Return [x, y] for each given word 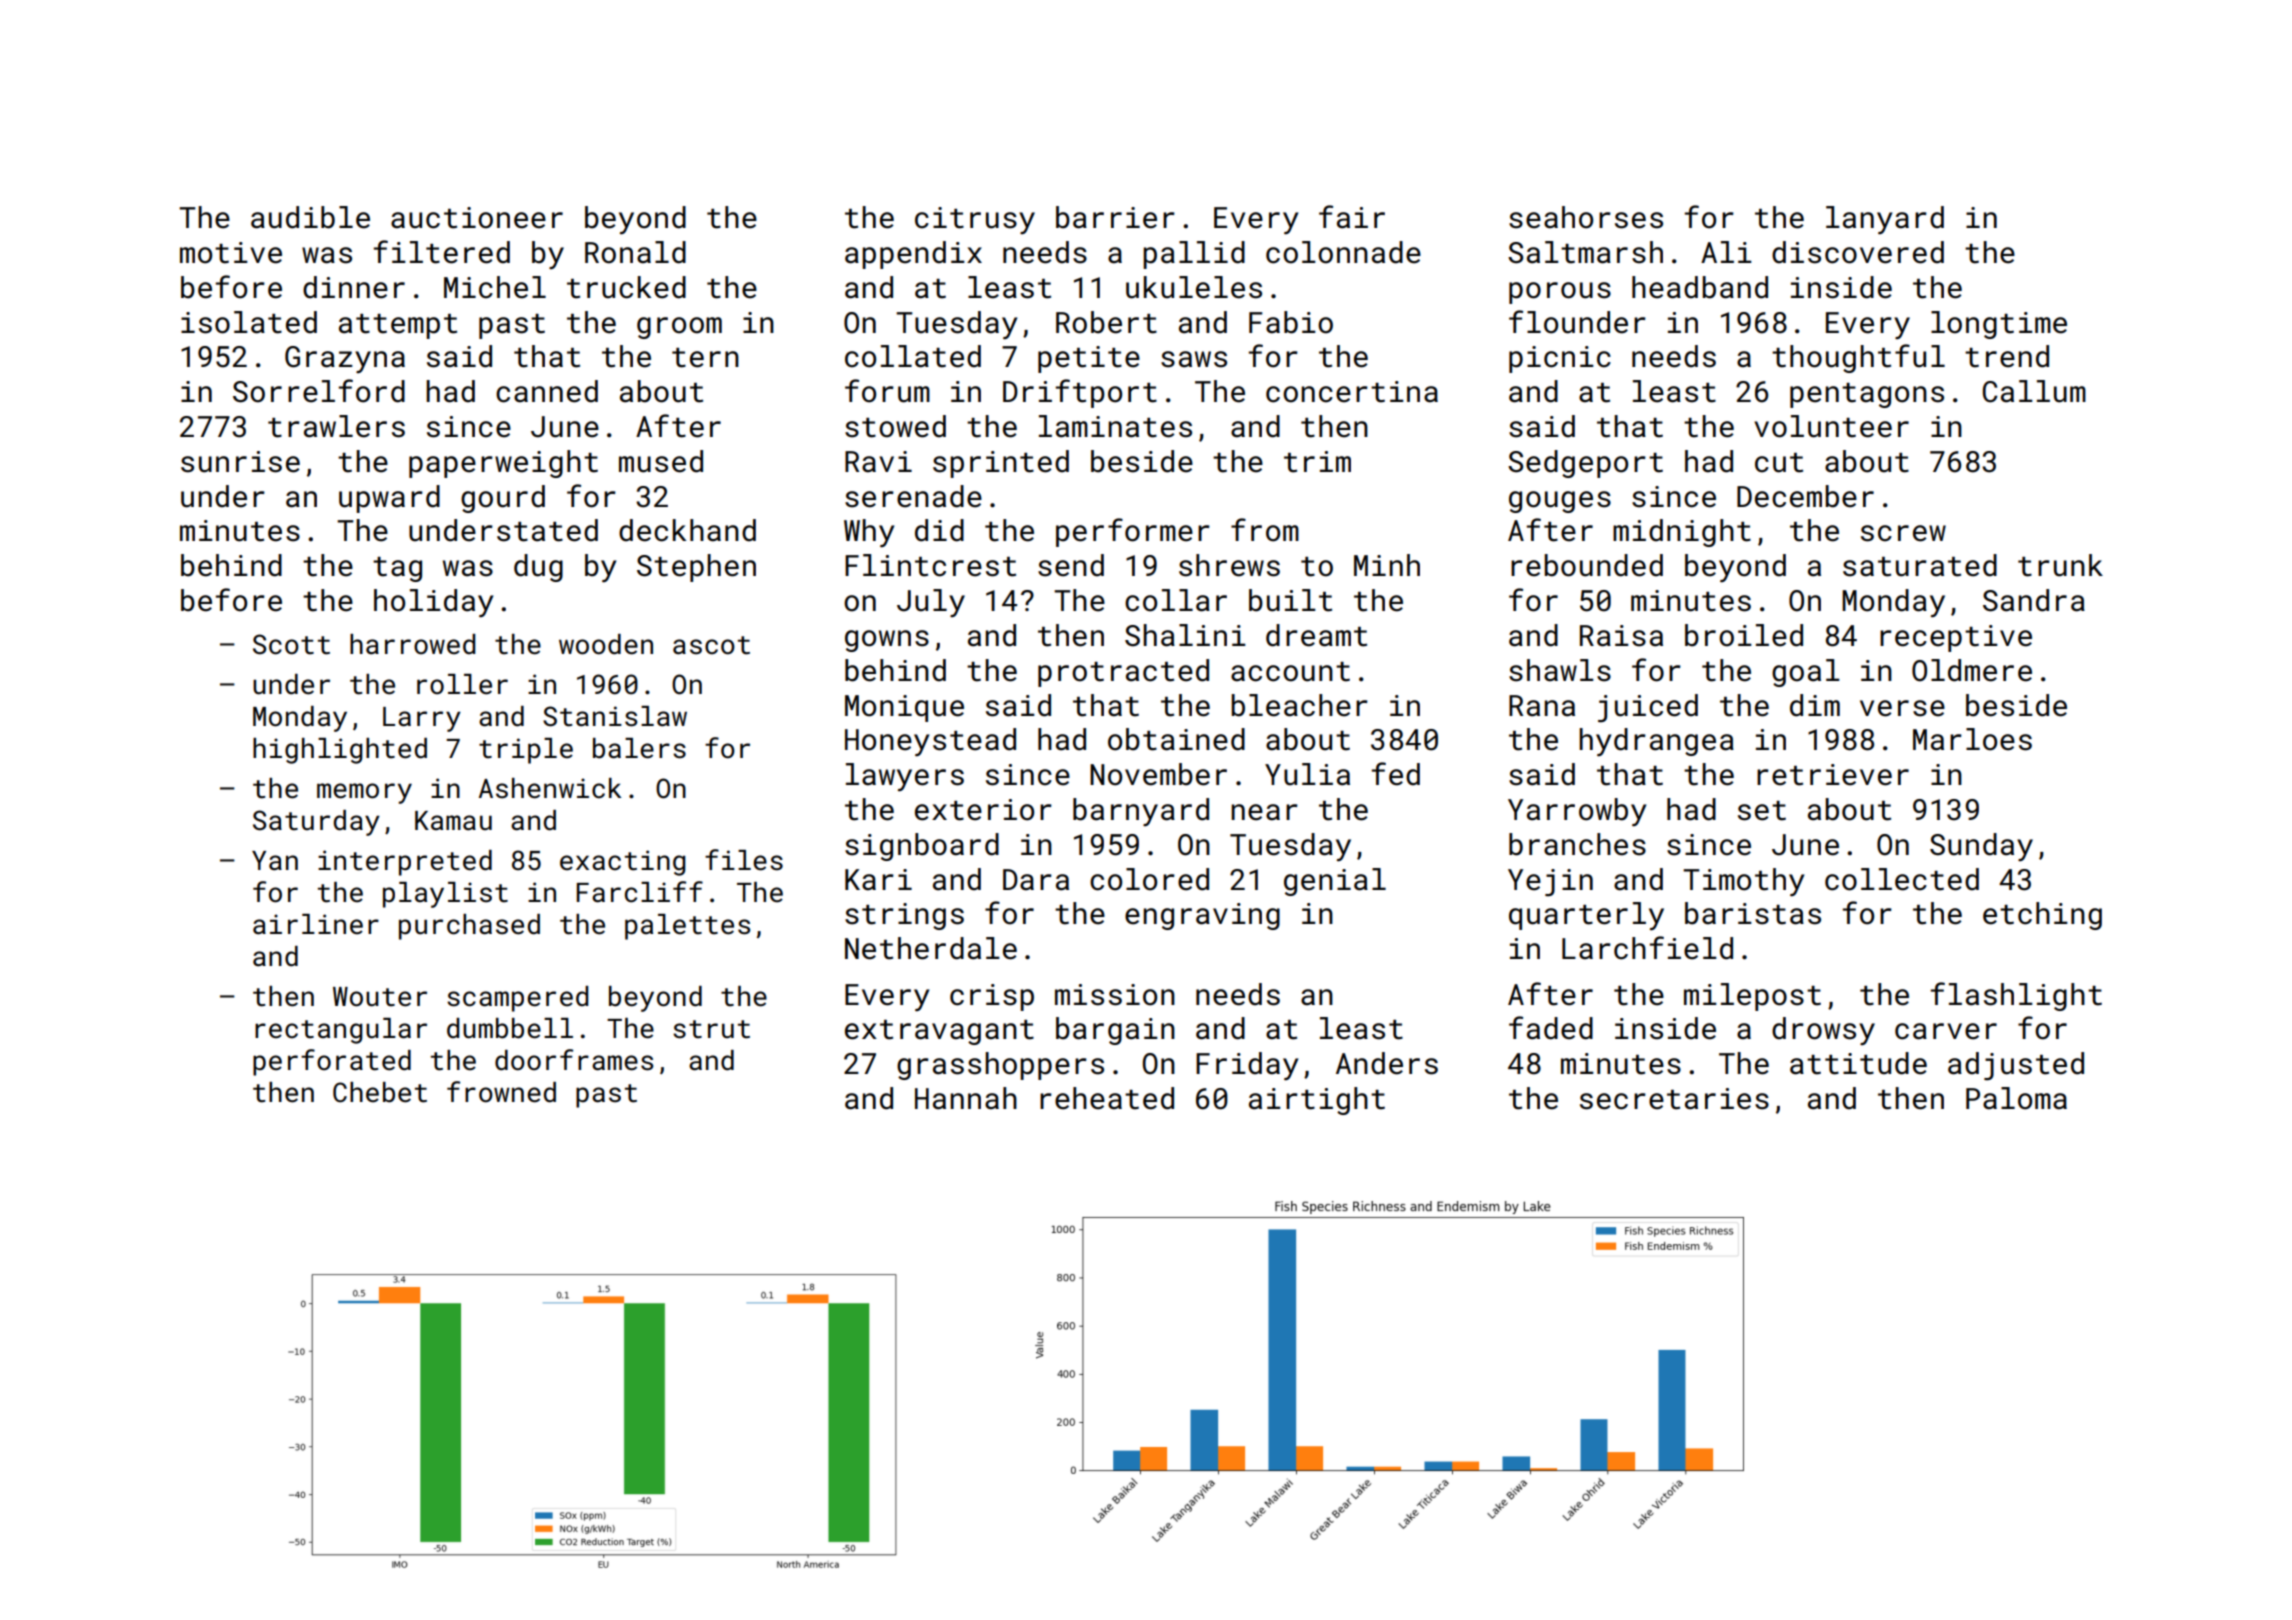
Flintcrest [930, 565]
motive [231, 253]
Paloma [2016, 1098]
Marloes [1972, 739]
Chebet [380, 1092]
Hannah [966, 1098]
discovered [1858, 252]
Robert [1106, 322]
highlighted [340, 751]
